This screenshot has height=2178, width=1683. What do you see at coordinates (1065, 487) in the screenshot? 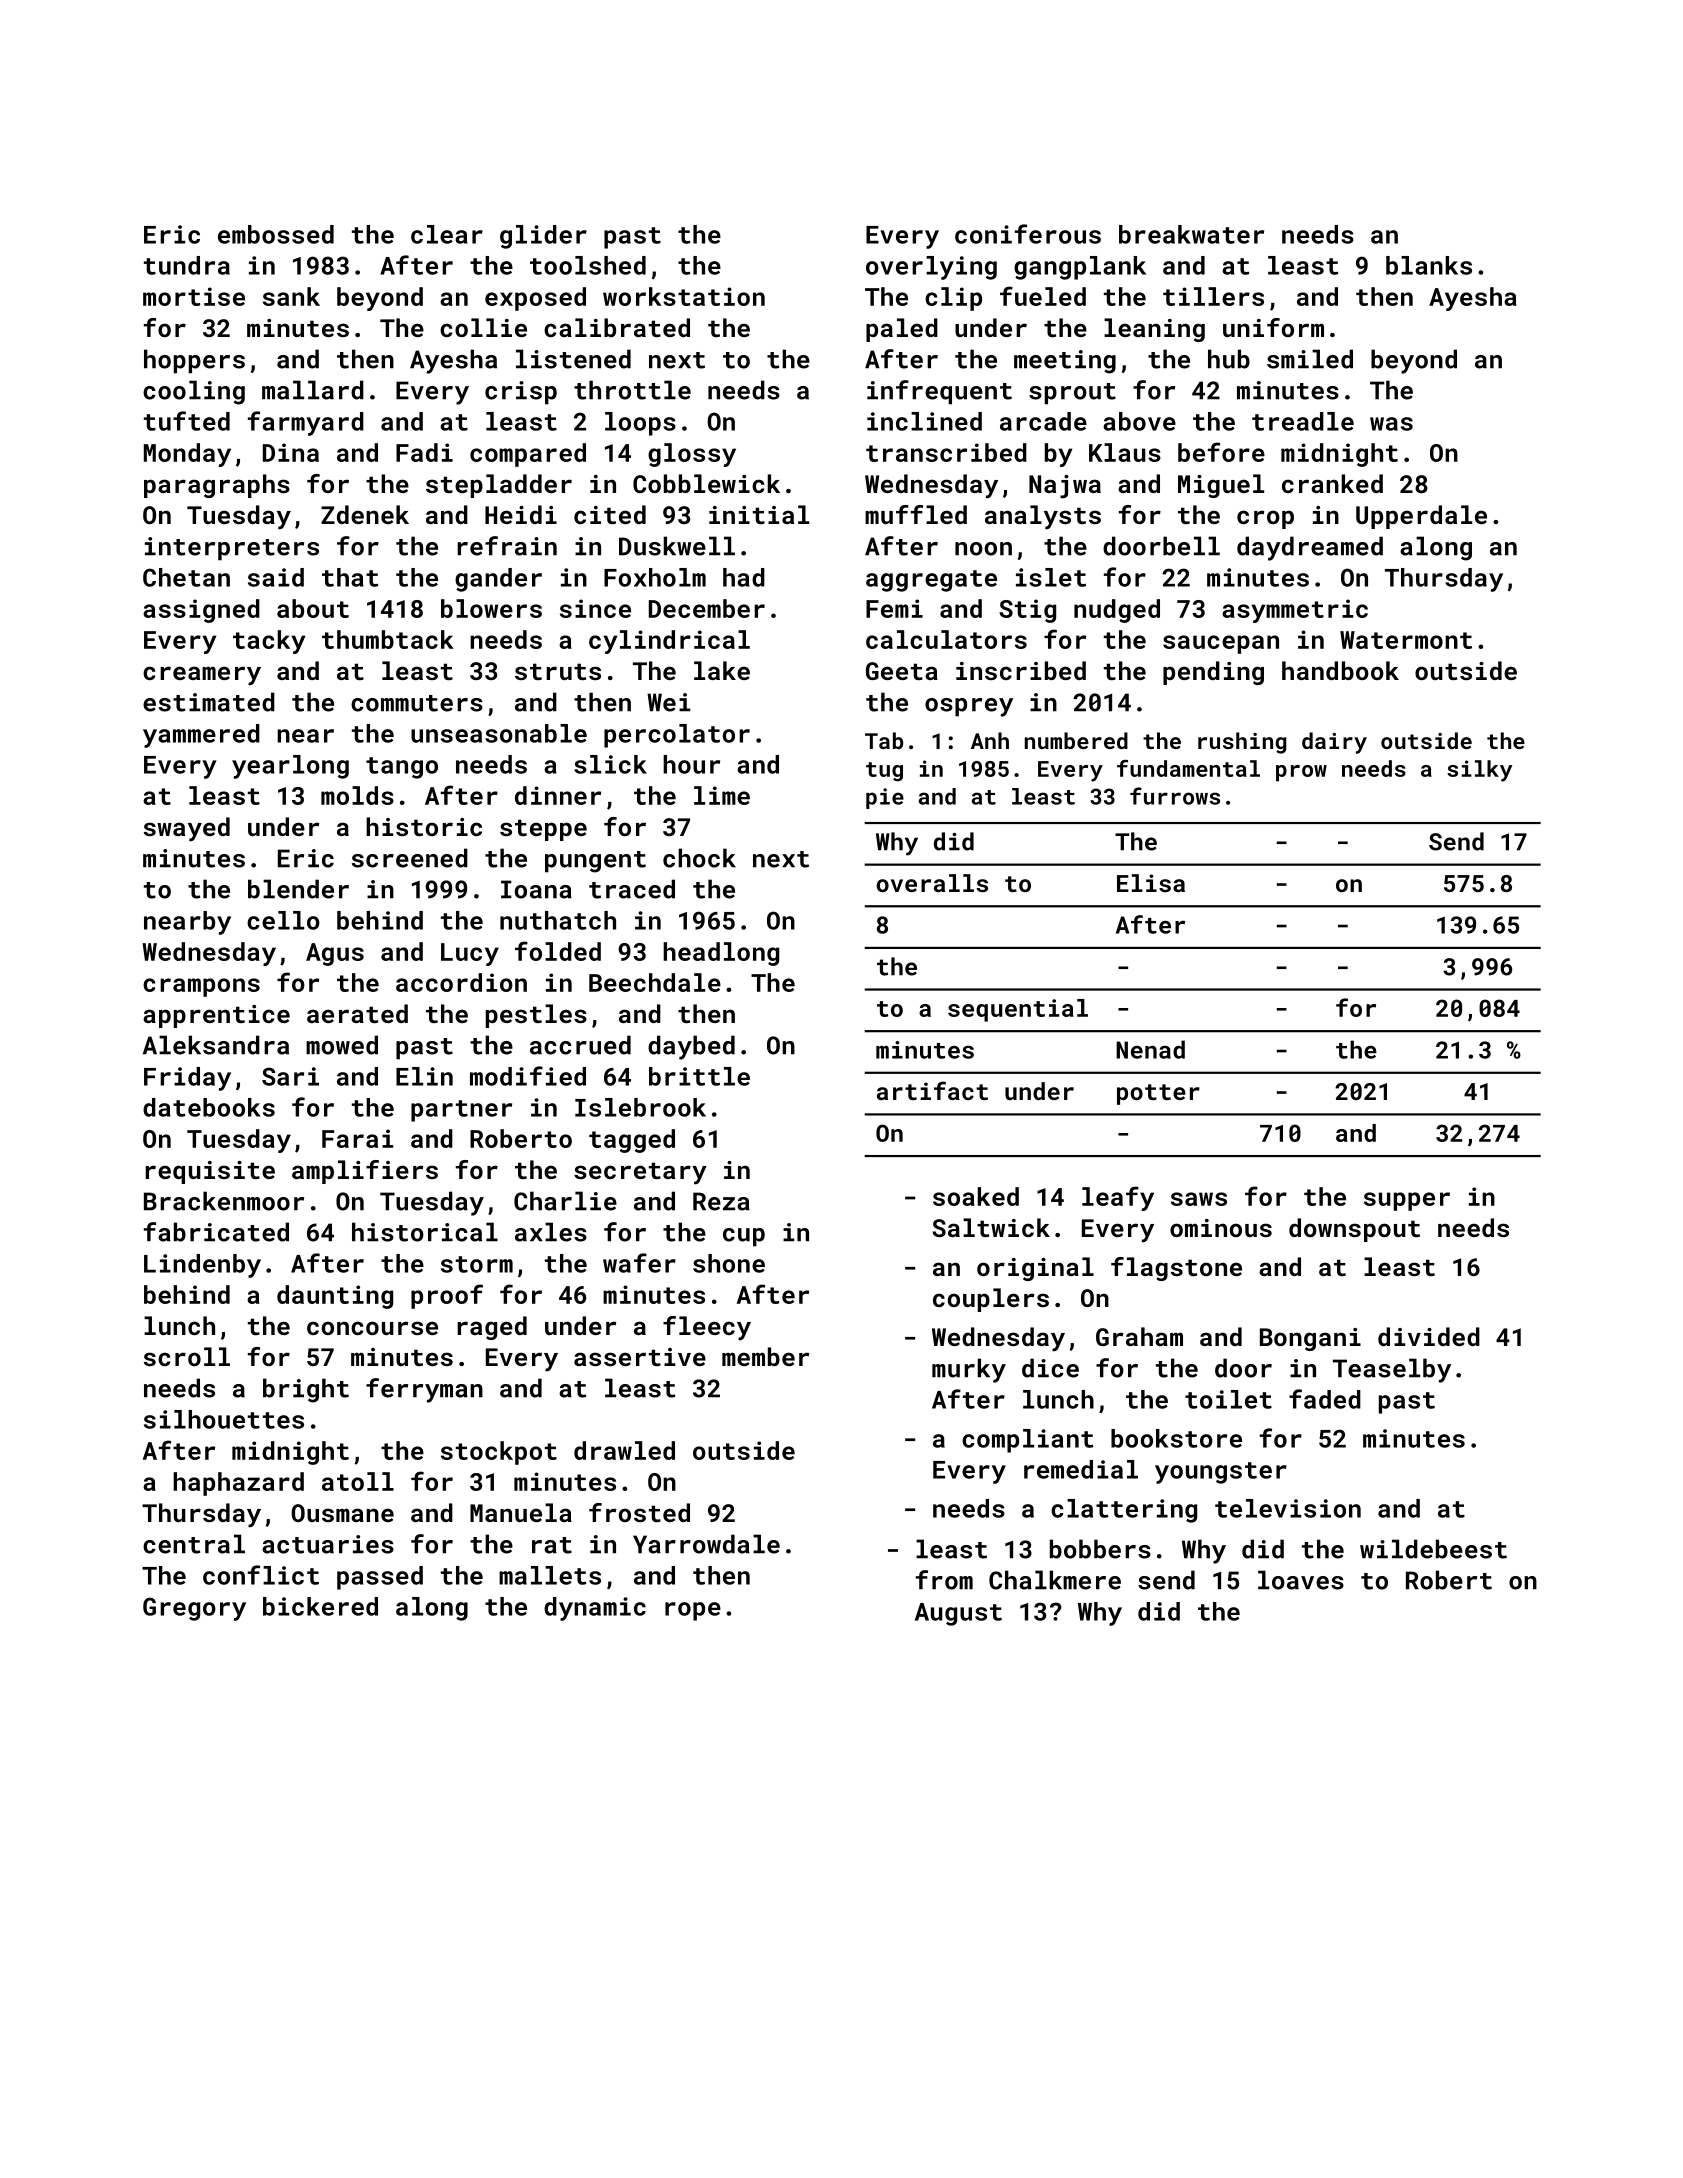
I see `Najwa` at bounding box center [1065, 487].
